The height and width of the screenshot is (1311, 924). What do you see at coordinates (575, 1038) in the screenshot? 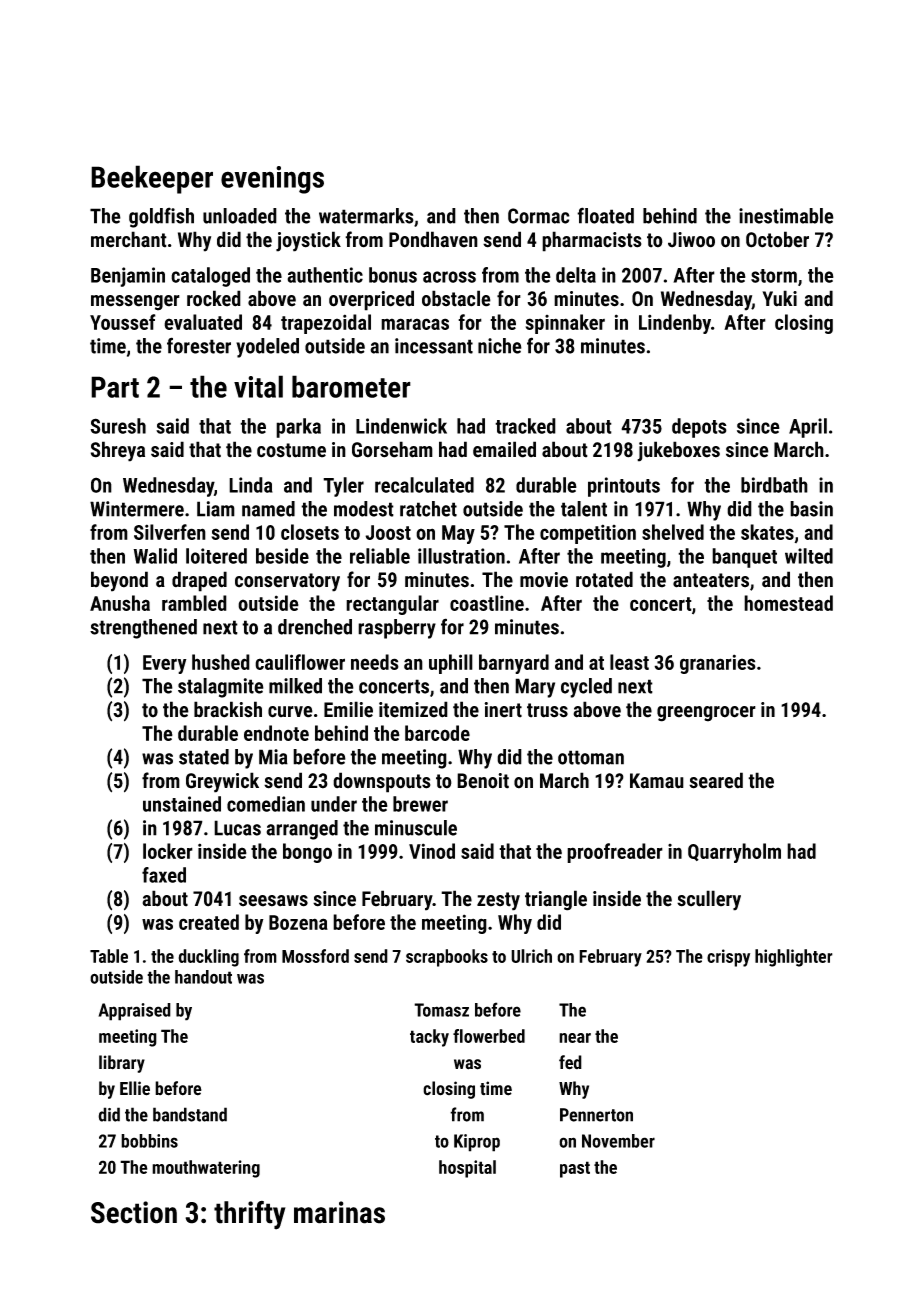
I see `near` at bounding box center [575, 1038].
